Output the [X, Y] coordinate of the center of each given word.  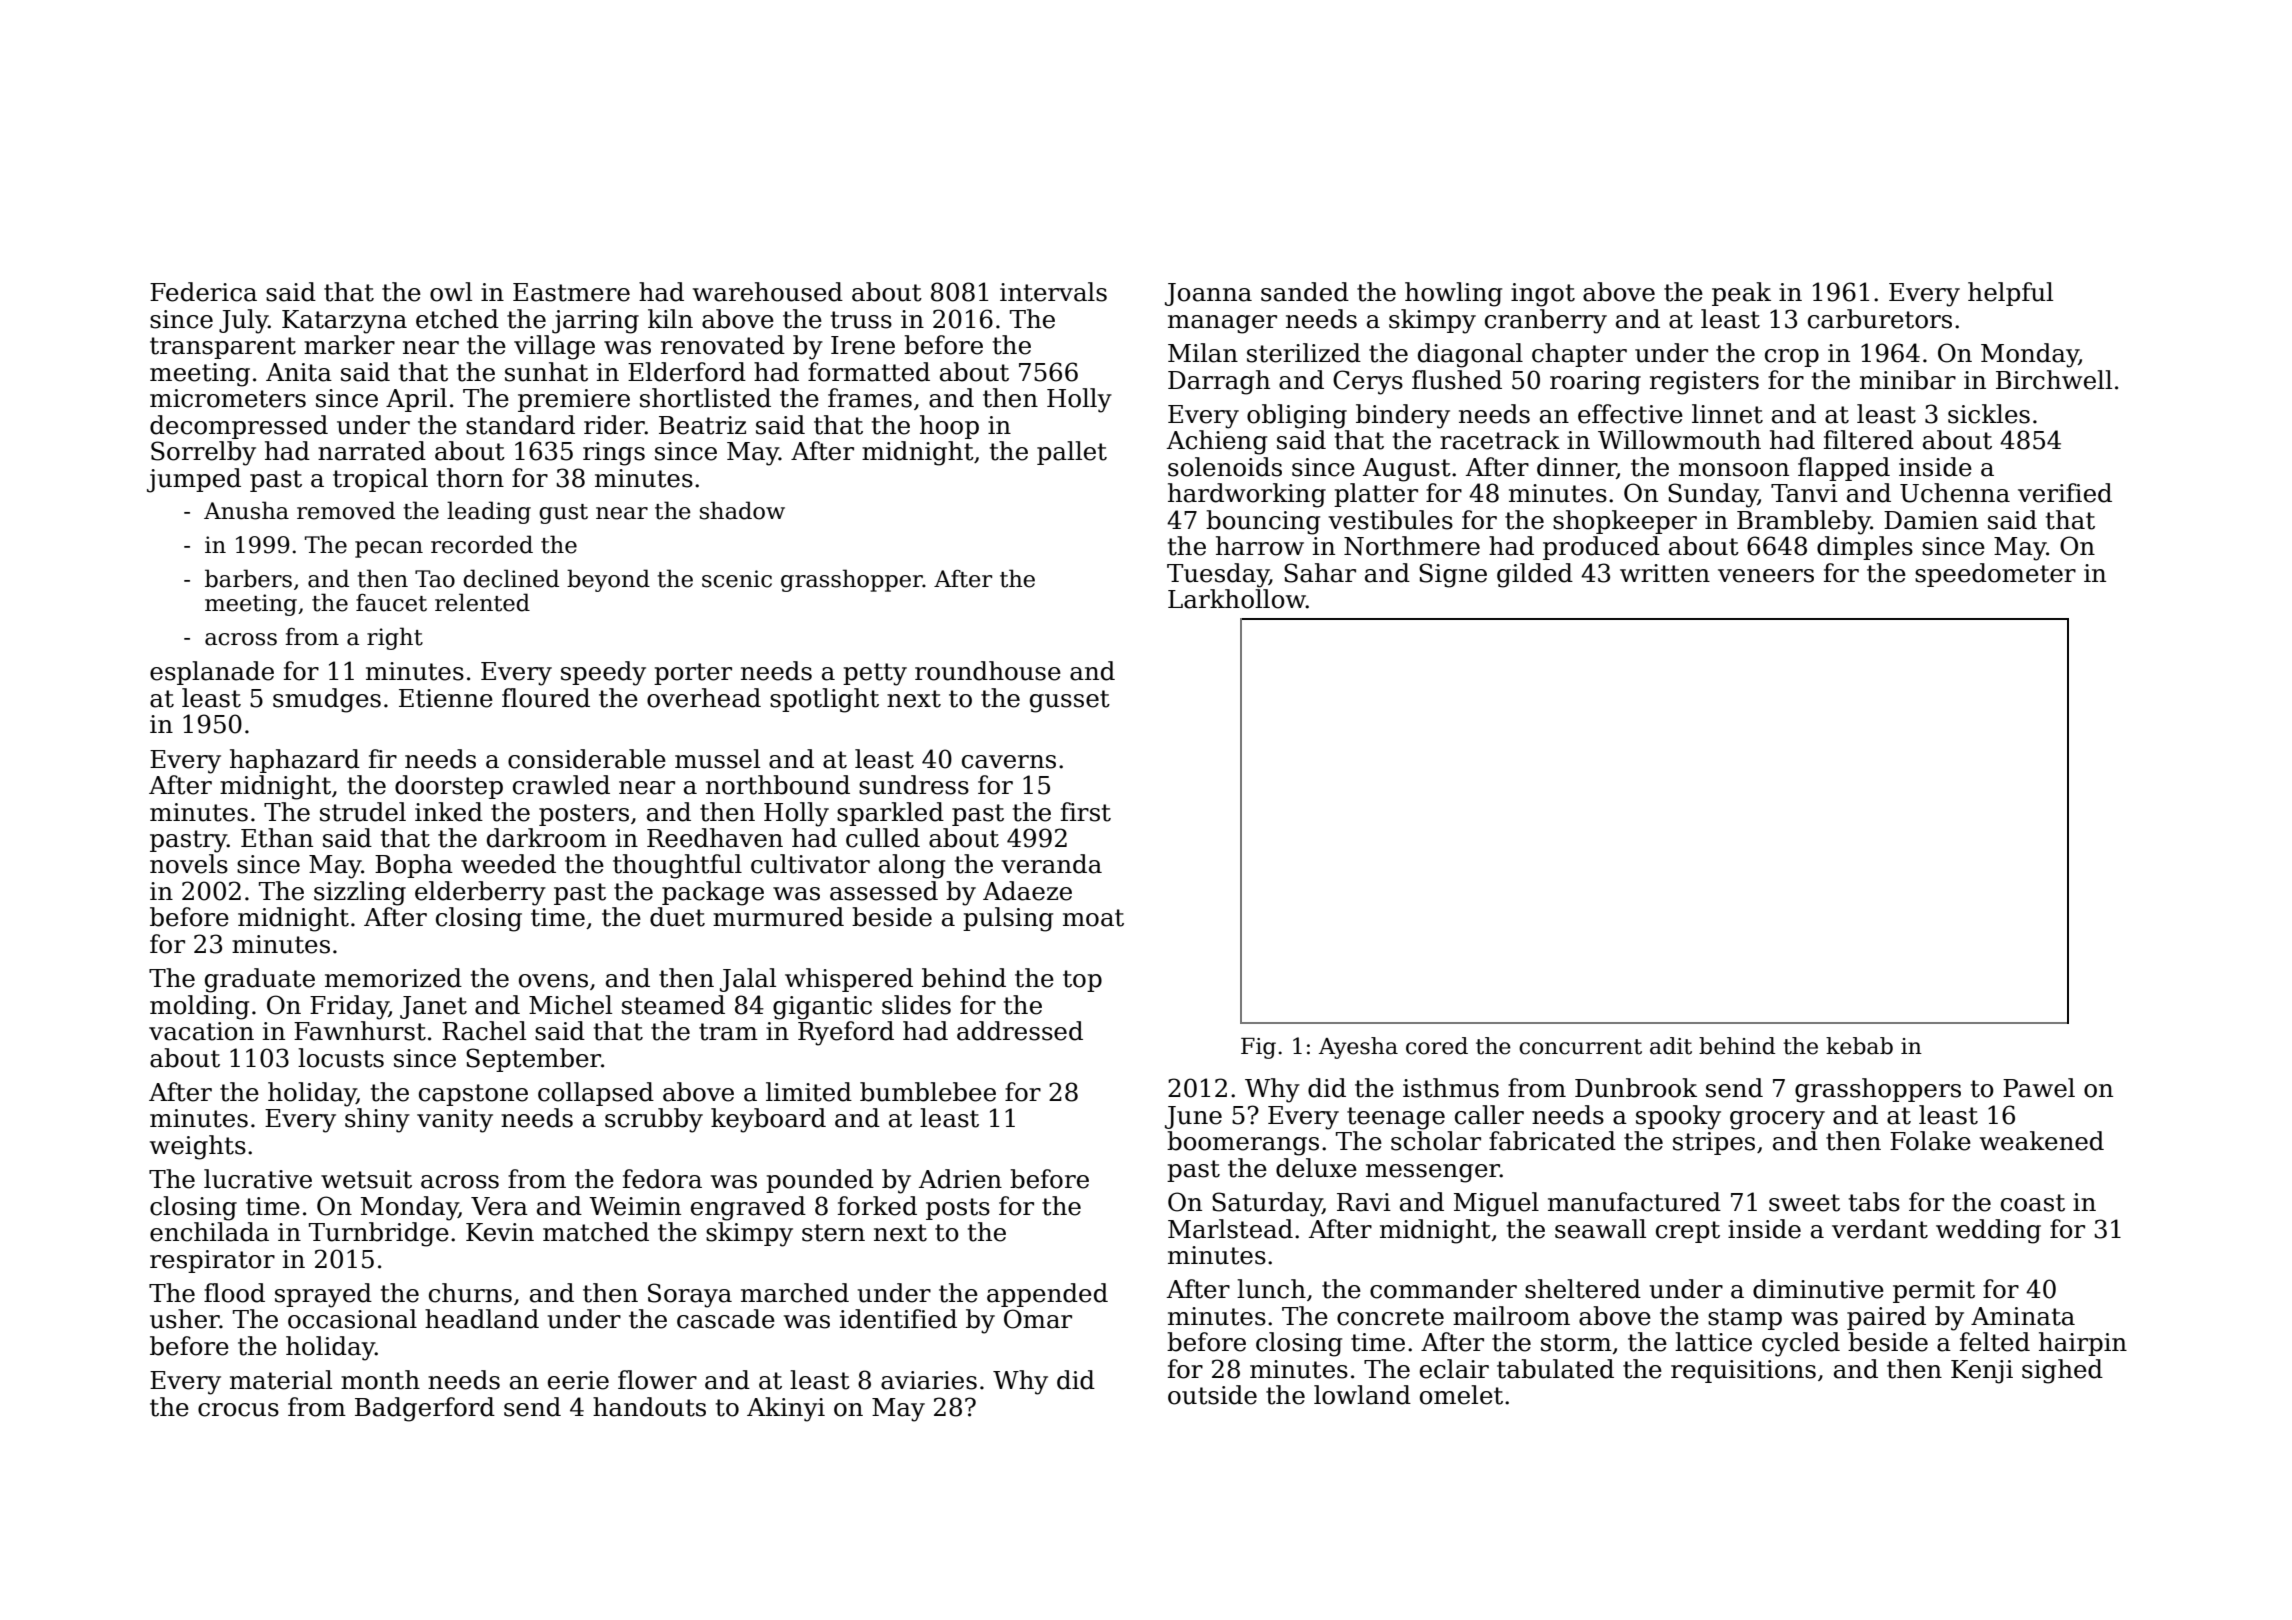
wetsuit [366, 1179]
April [416, 400]
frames [870, 398]
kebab [1859, 1046]
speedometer [1995, 575]
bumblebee [928, 1092]
